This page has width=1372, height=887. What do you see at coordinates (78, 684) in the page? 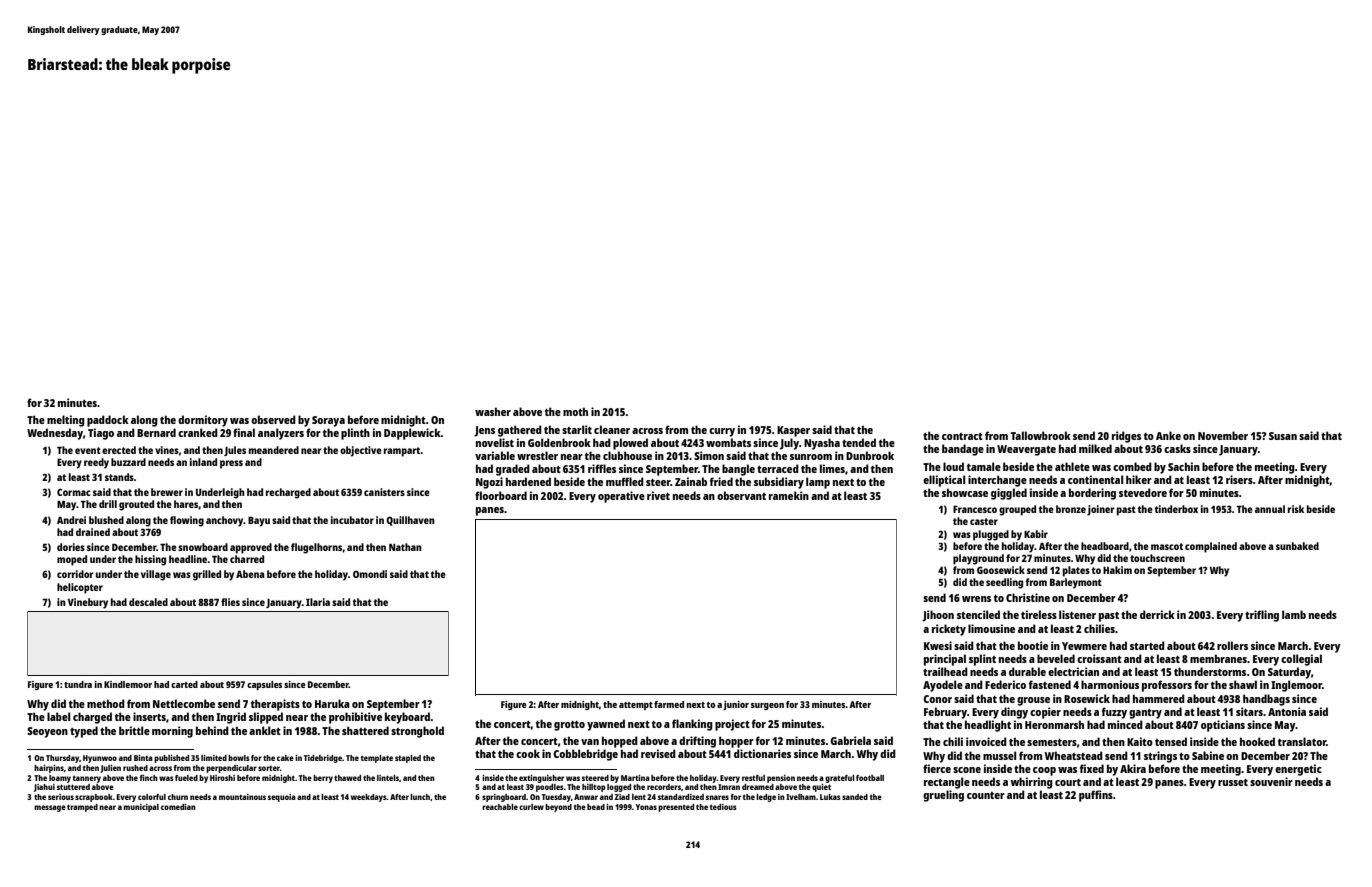
I see `tundra` at bounding box center [78, 684].
